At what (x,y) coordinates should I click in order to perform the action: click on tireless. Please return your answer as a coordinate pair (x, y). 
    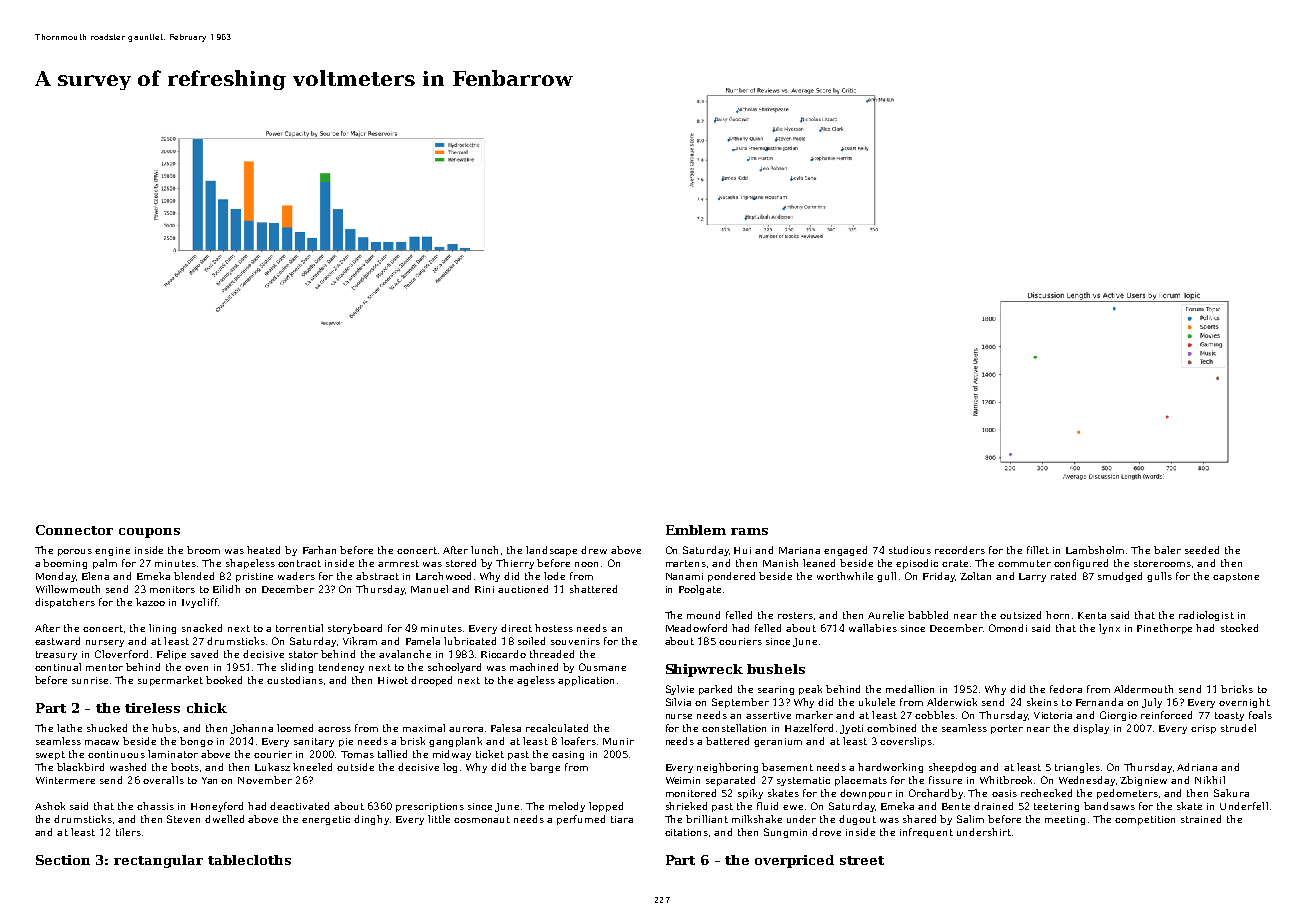
    Looking at the image, I should click on (152, 708).
